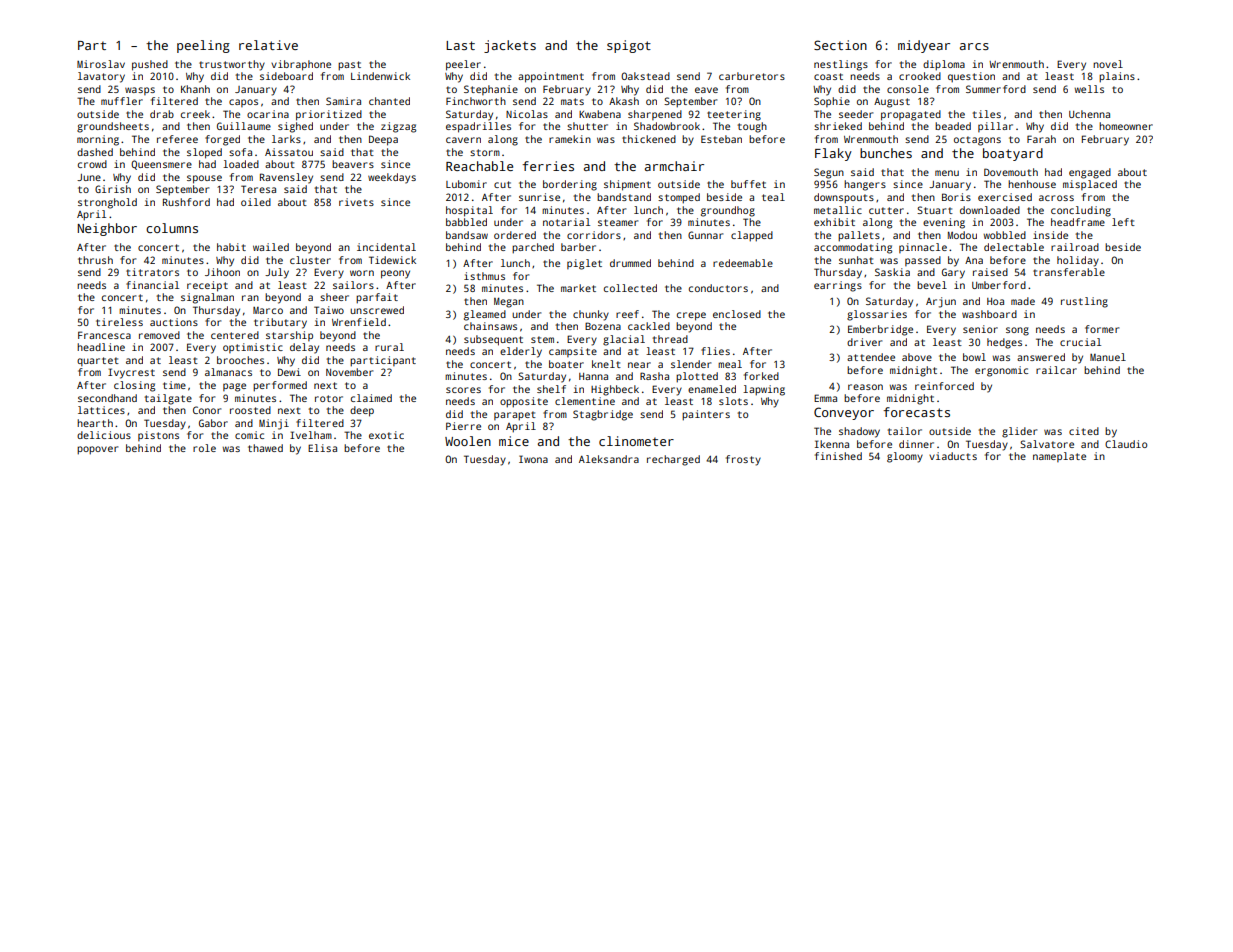  What do you see at coordinates (271, 247) in the image?
I see `wailed` at bounding box center [271, 247].
